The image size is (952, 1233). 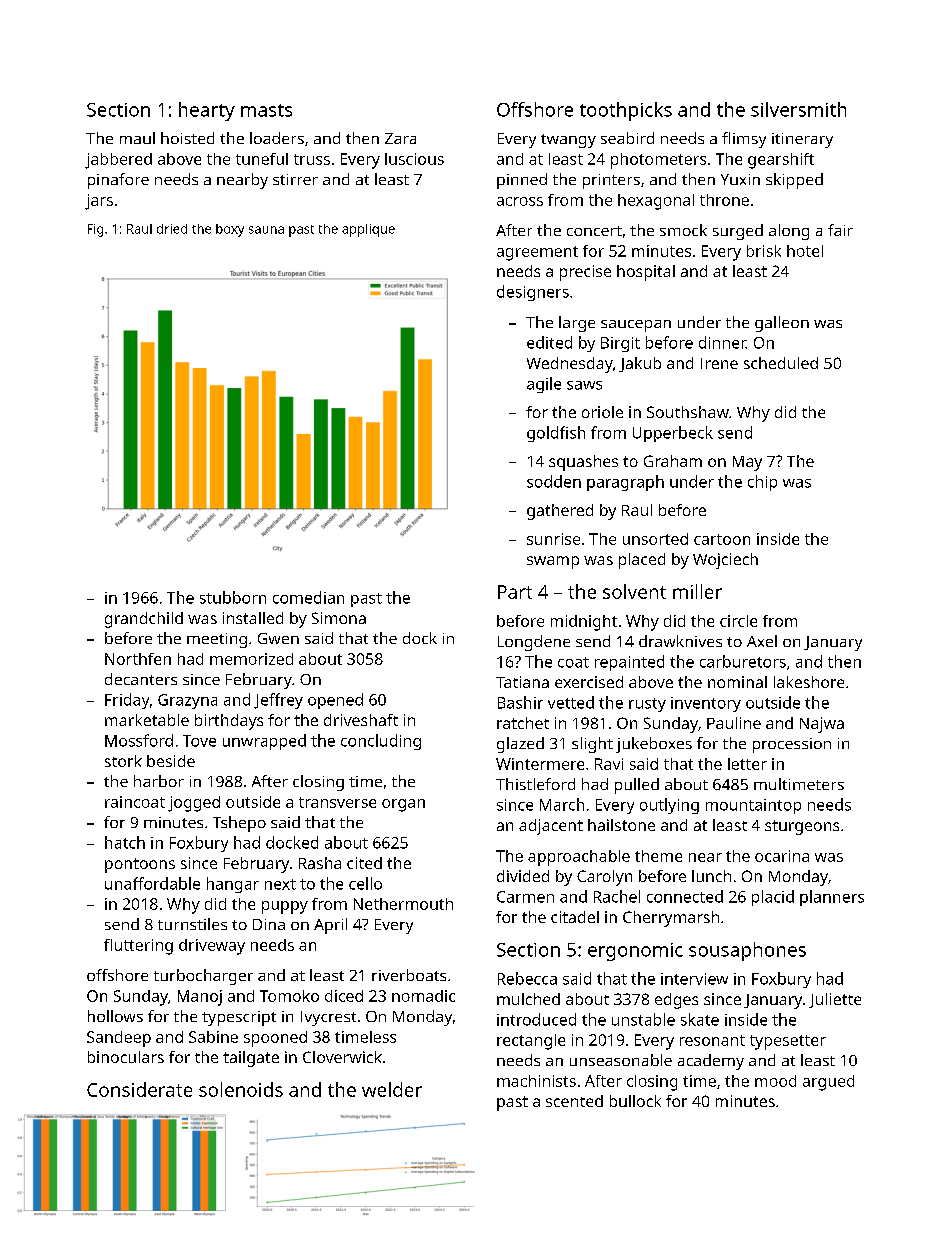 I want to click on resonant, so click(x=712, y=1040).
